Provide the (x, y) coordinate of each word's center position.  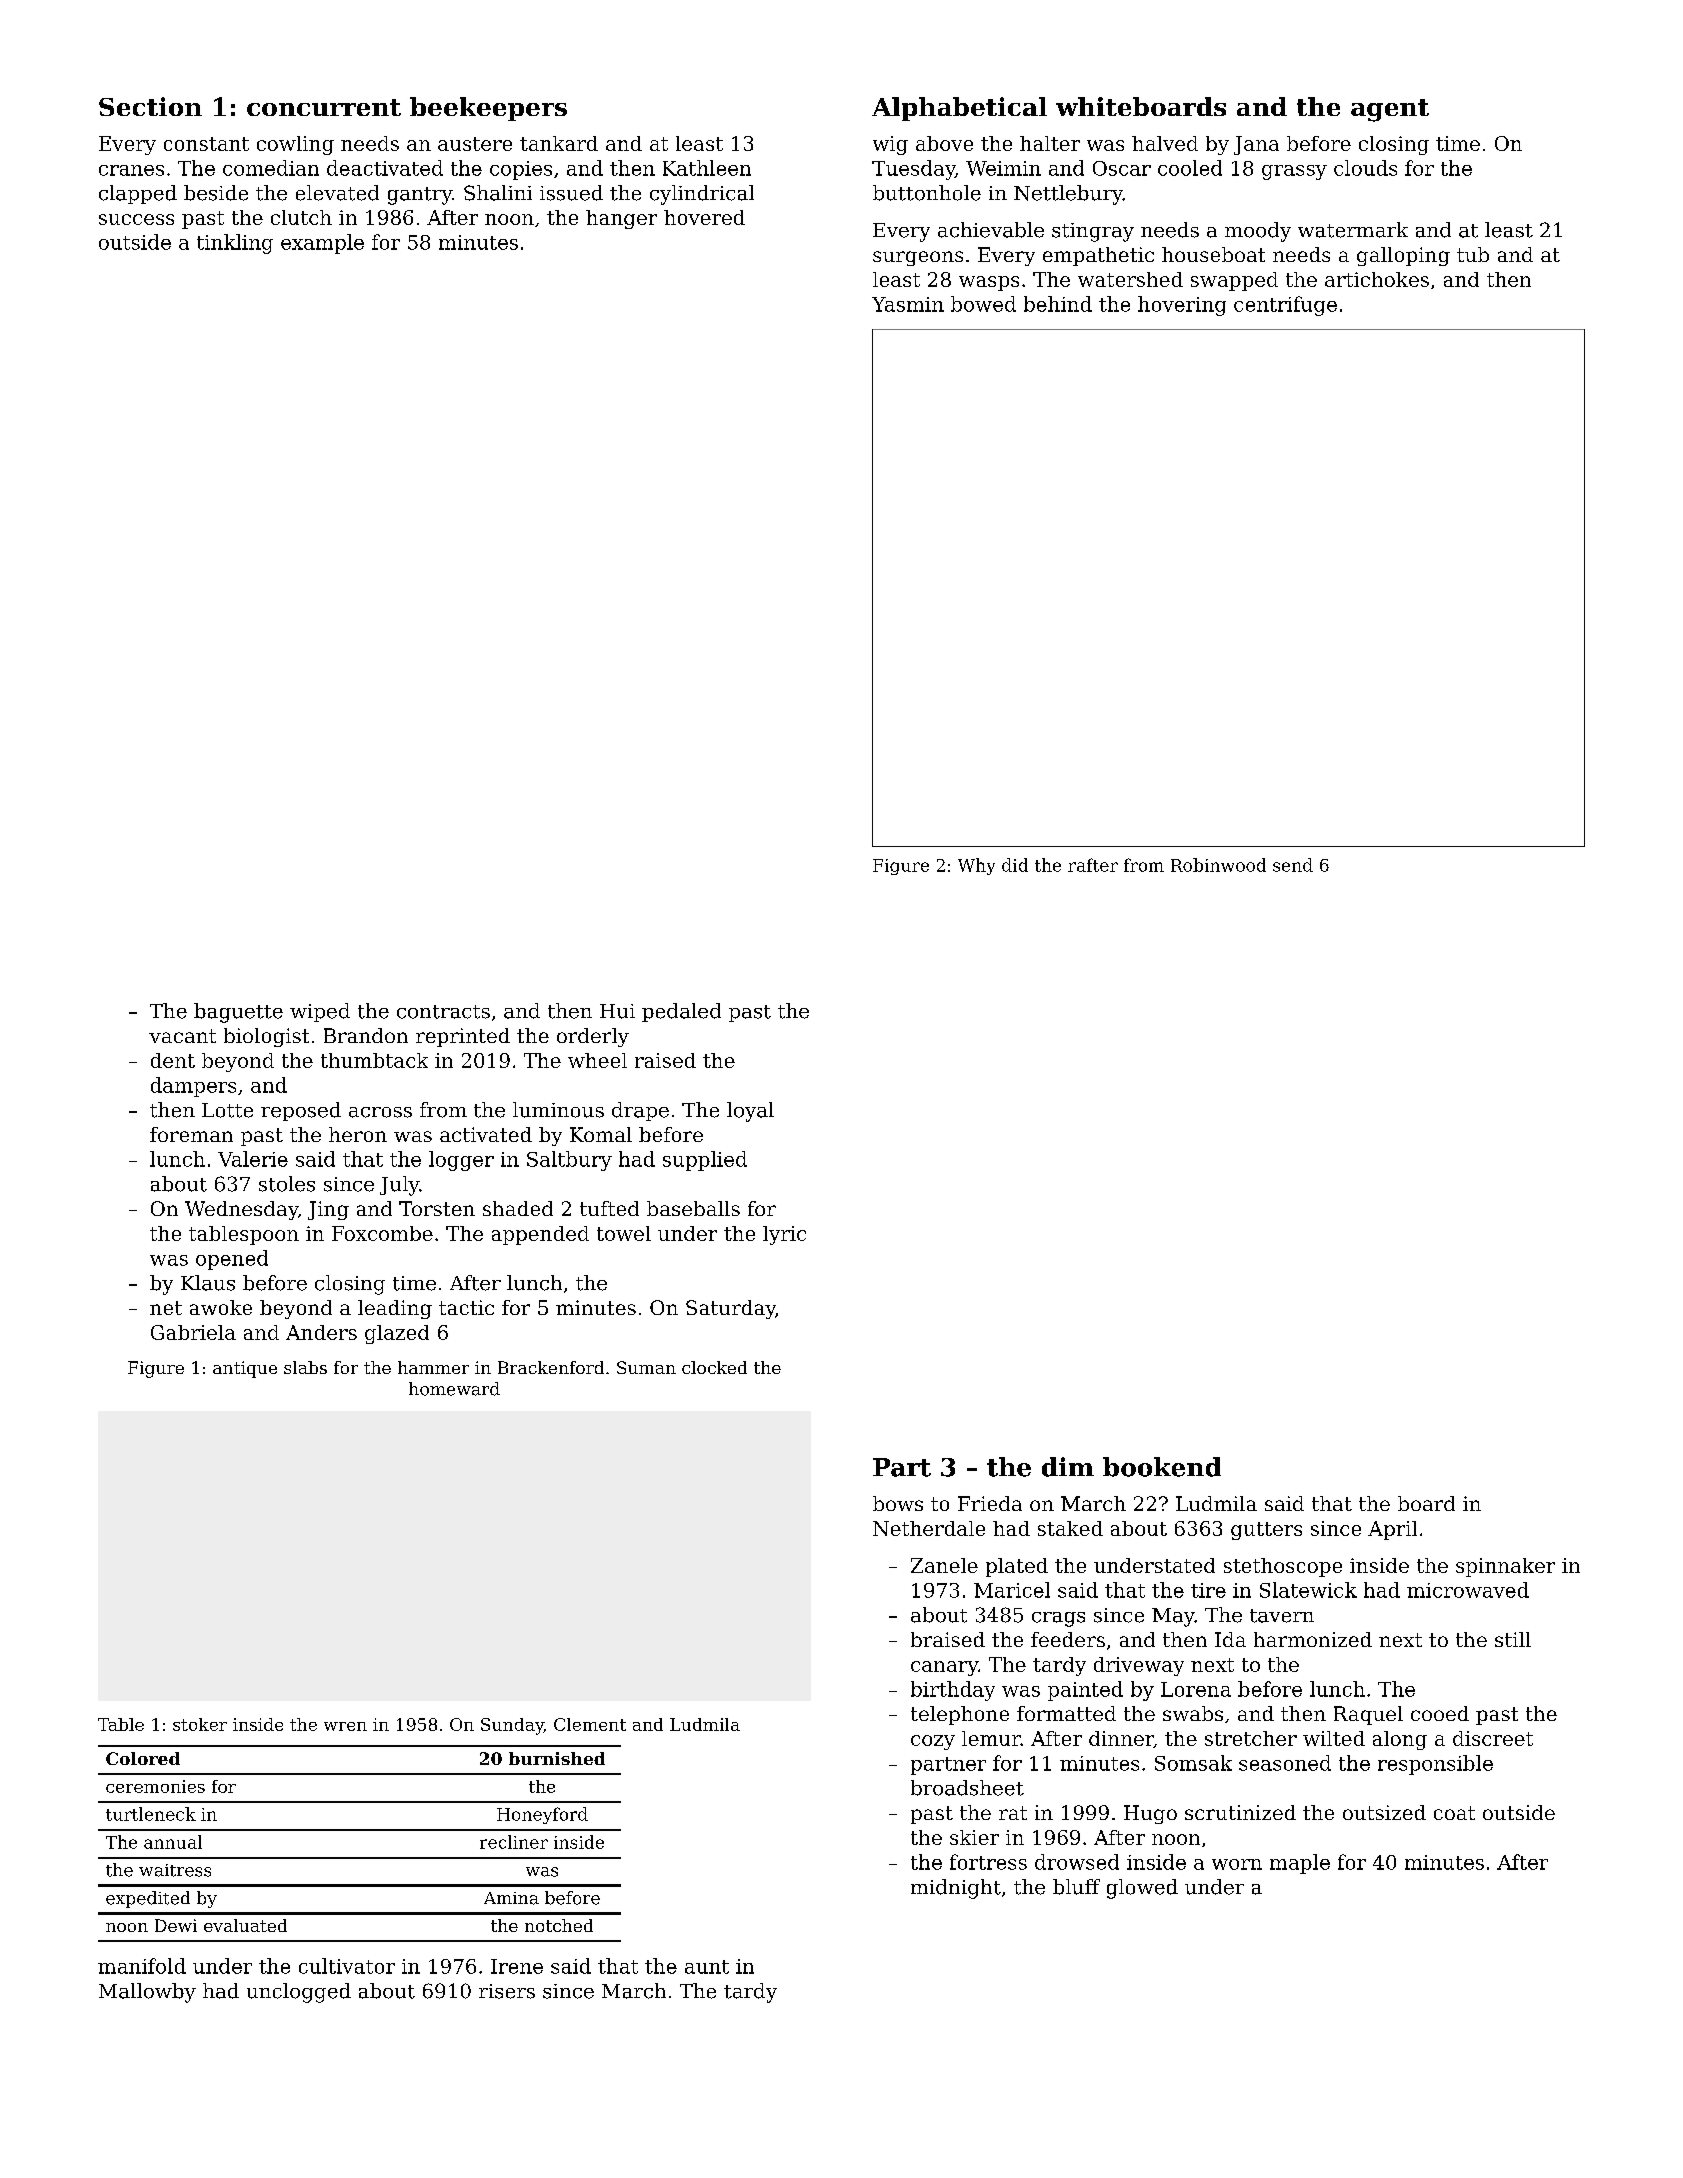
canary (944, 1668)
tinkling (235, 244)
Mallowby (147, 1993)
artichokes (1377, 279)
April (1392, 1530)
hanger (621, 219)
